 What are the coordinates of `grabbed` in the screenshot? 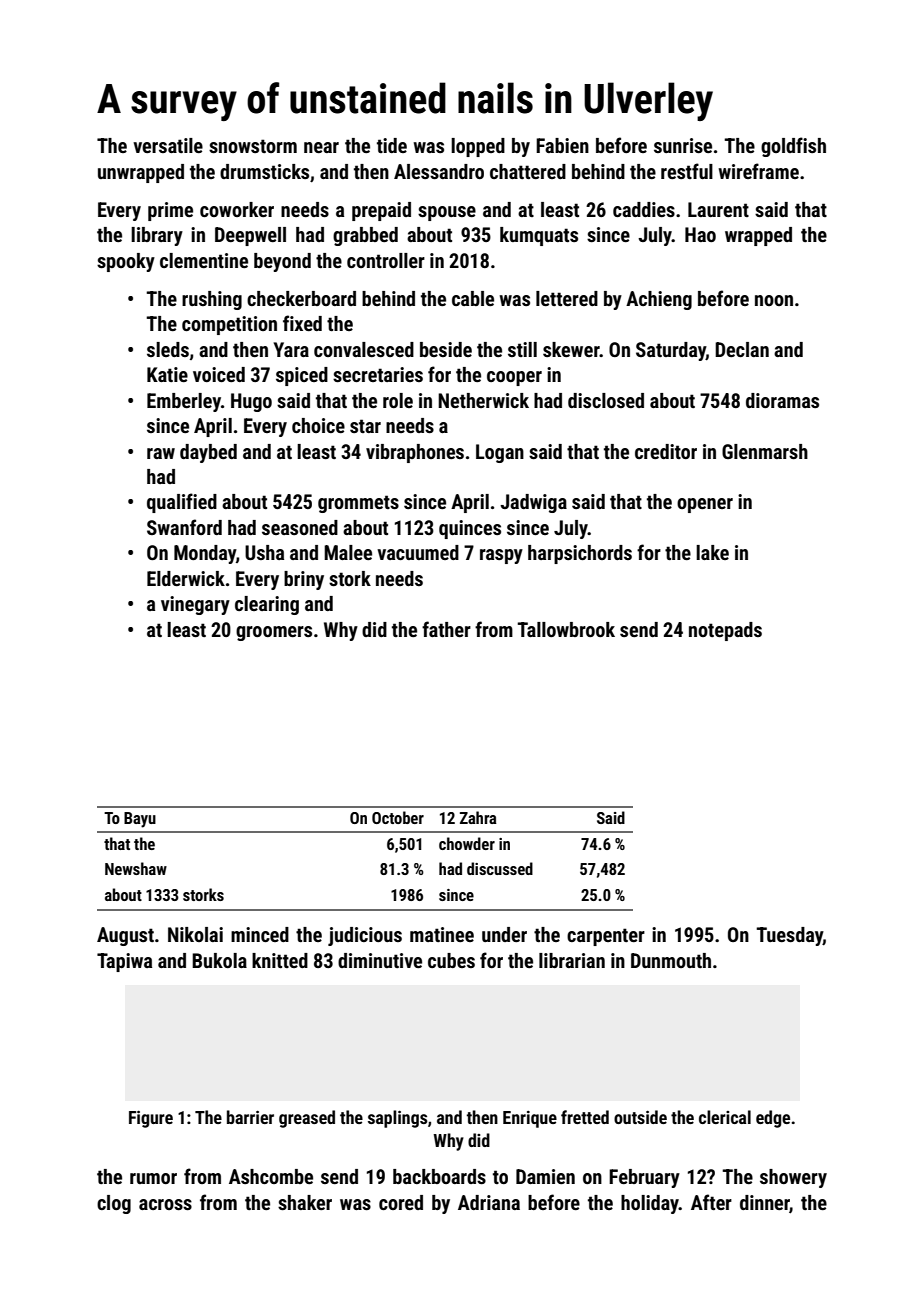 It's located at (365, 236).
